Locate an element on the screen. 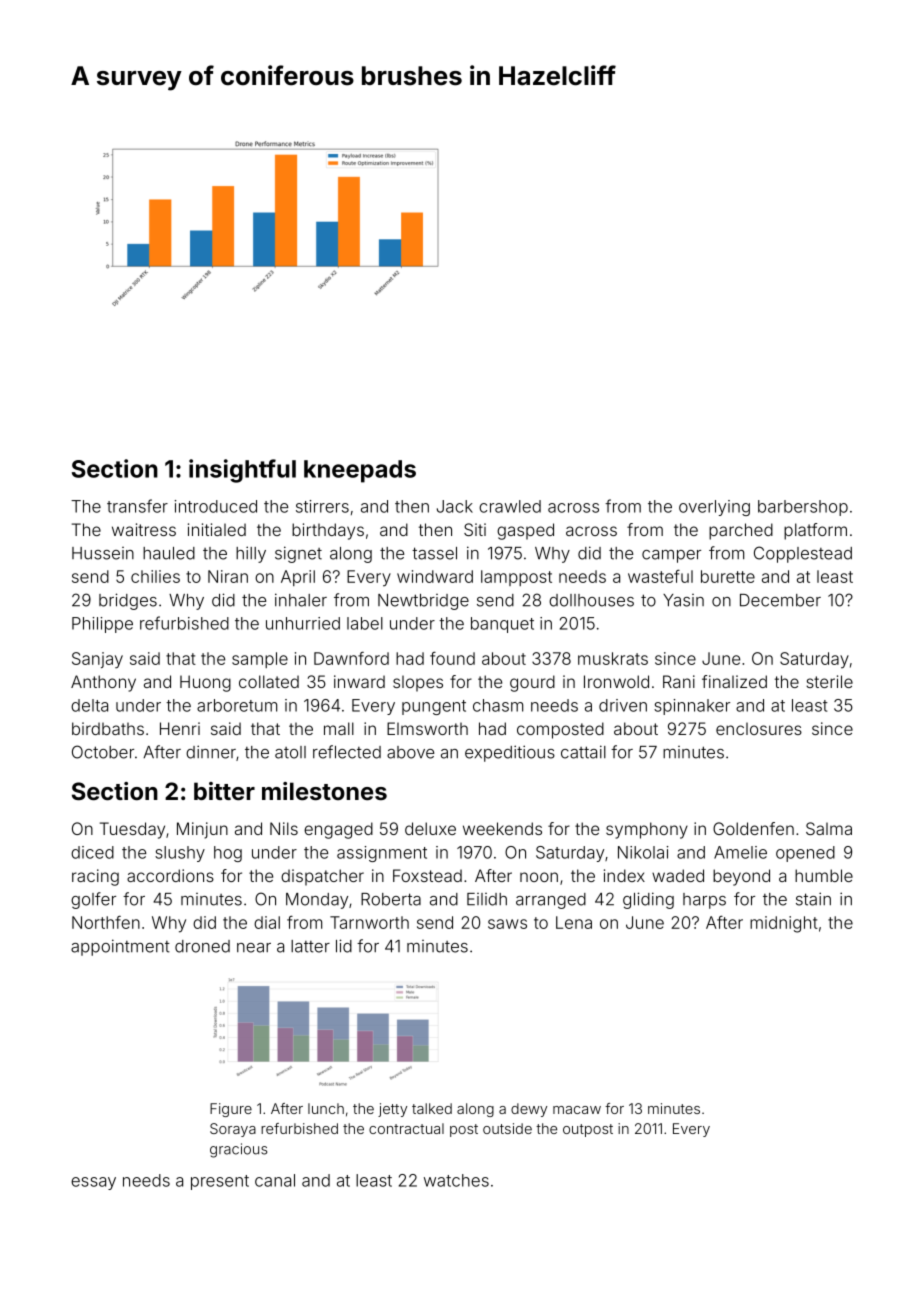 This screenshot has width=924, height=1308. Foxstead is located at coordinates (427, 875).
